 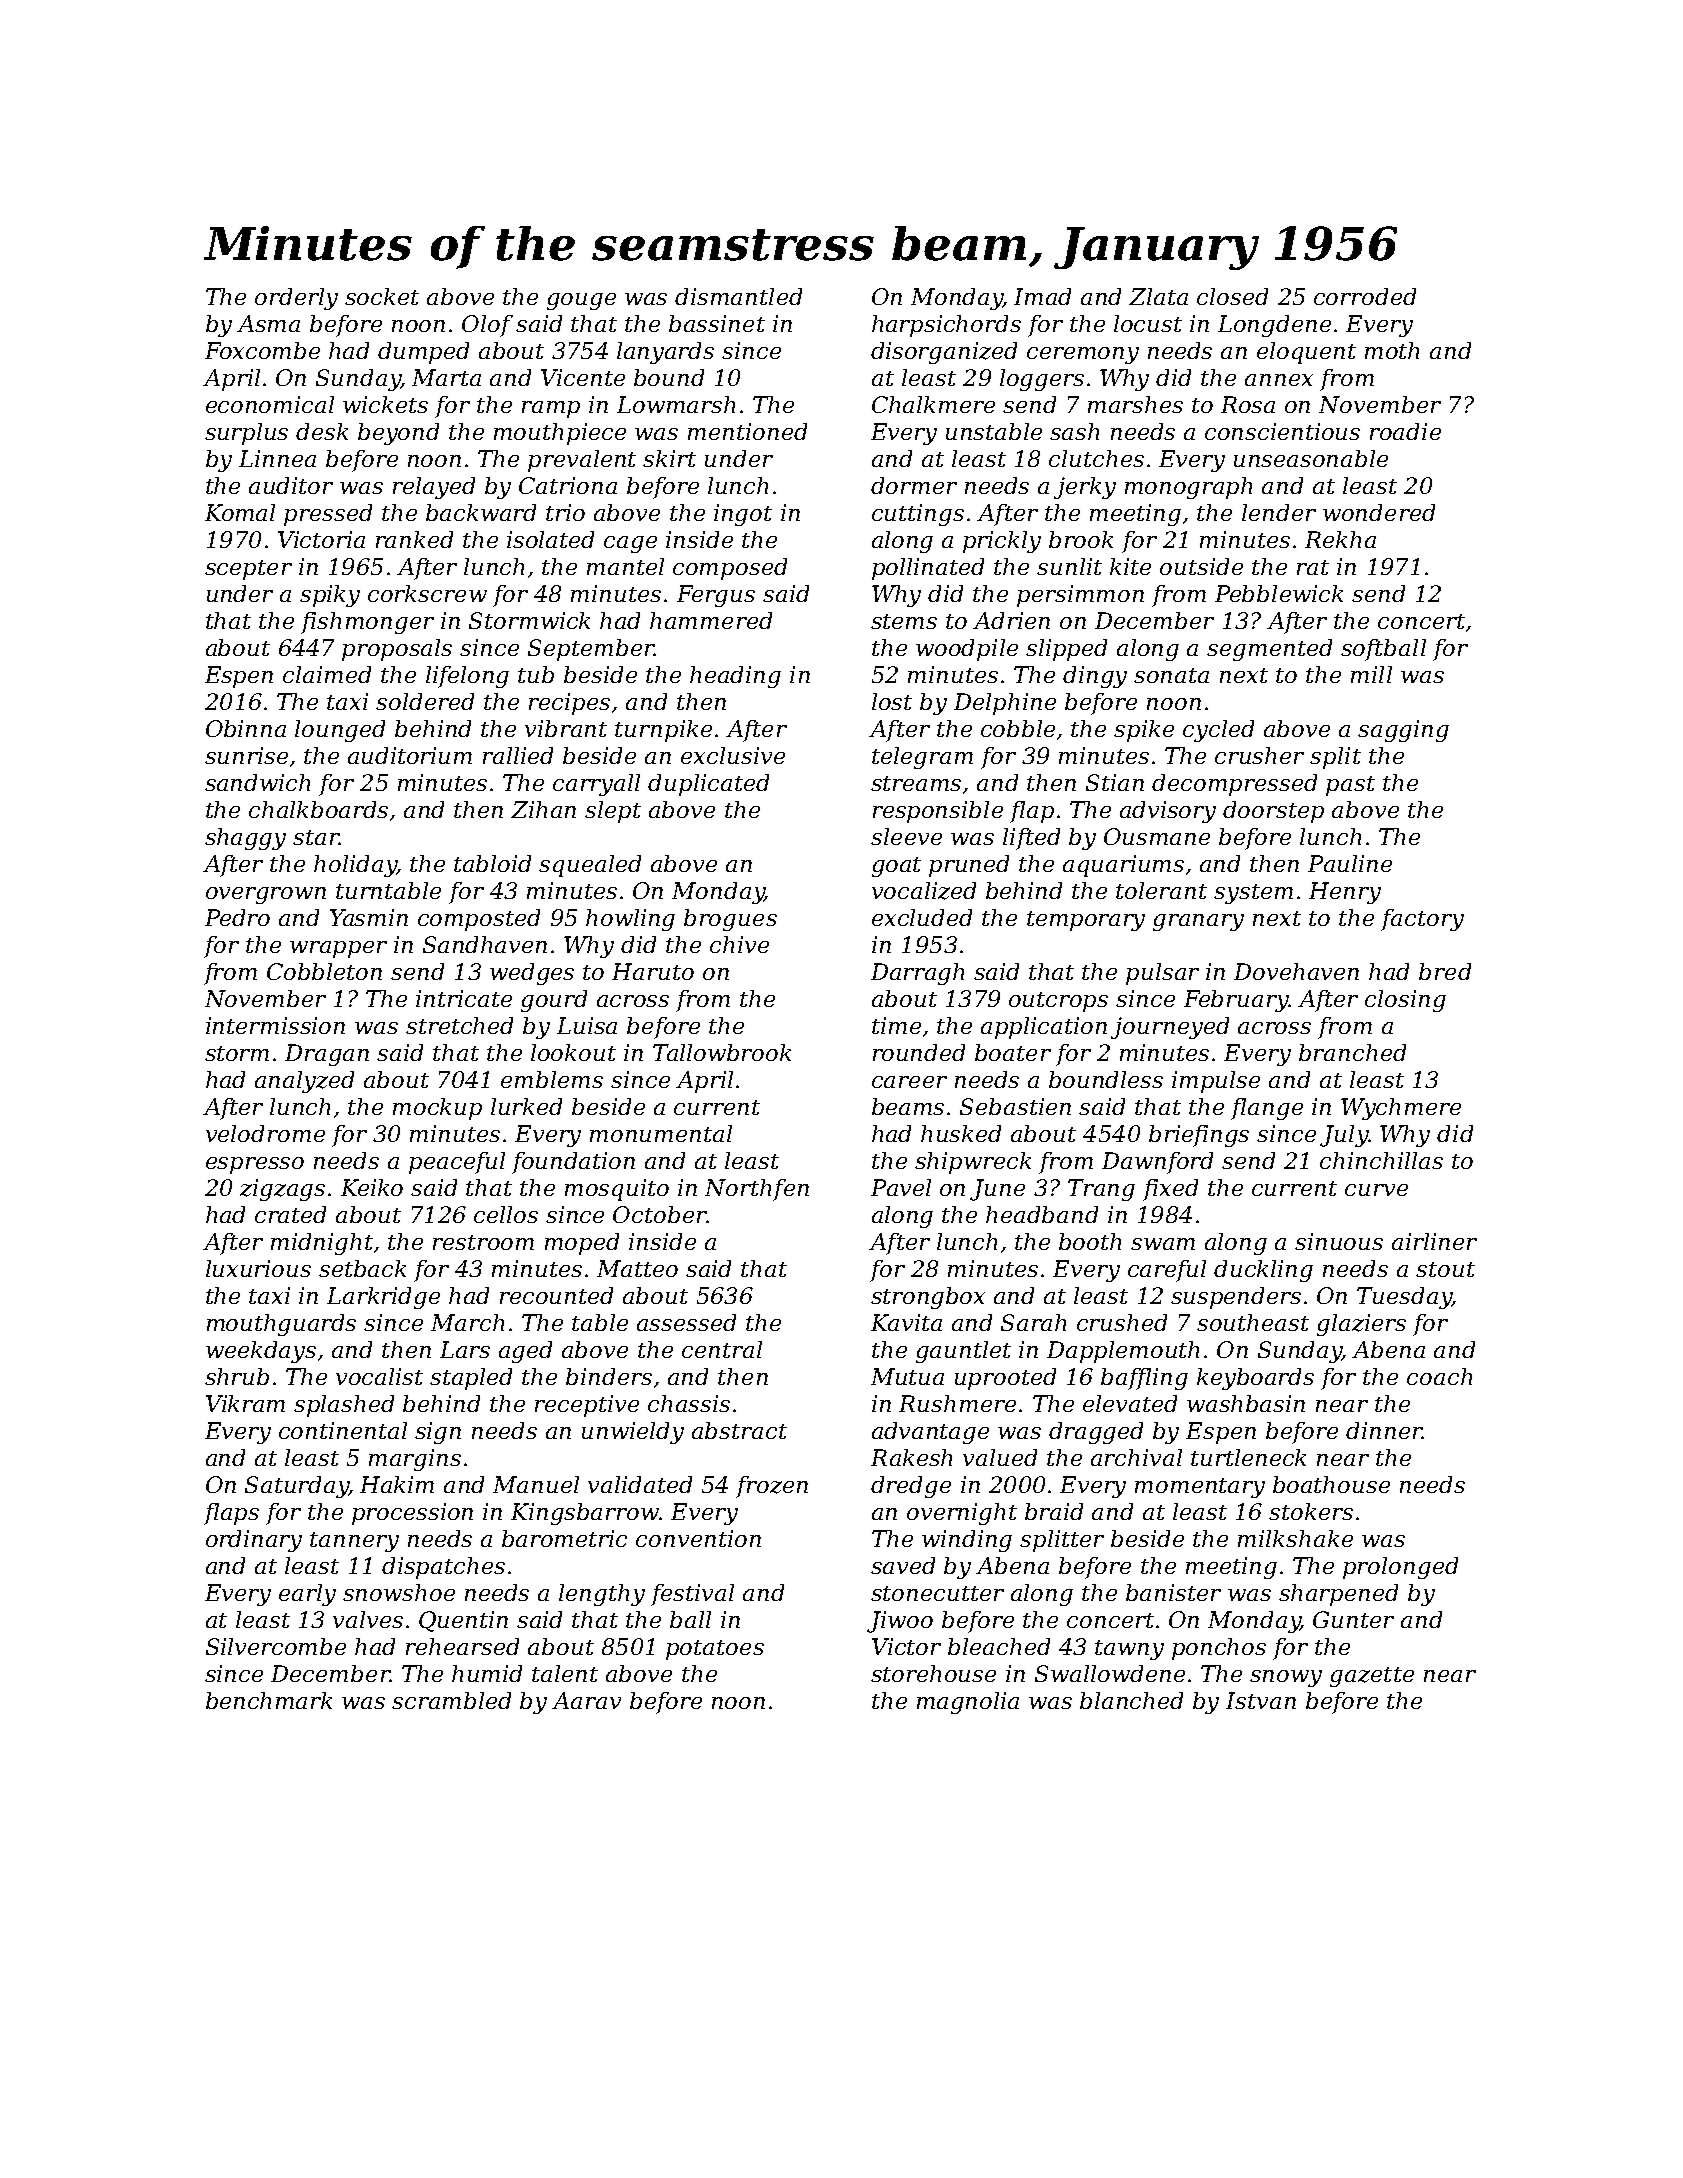 What do you see at coordinates (738, 296) in the screenshot?
I see `dismantled` at bounding box center [738, 296].
